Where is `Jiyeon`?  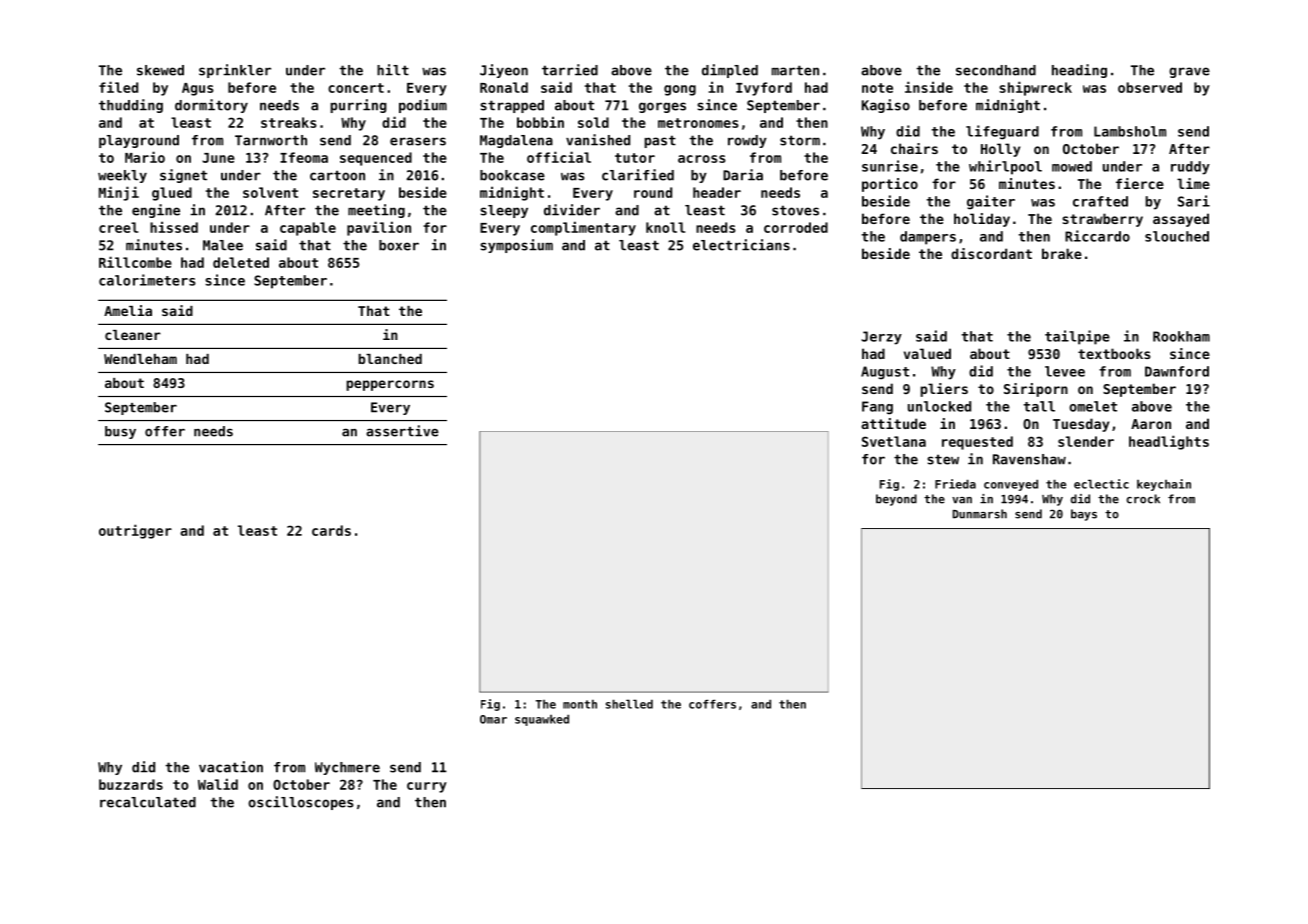
Jiyeon is located at coordinates (504, 71).
